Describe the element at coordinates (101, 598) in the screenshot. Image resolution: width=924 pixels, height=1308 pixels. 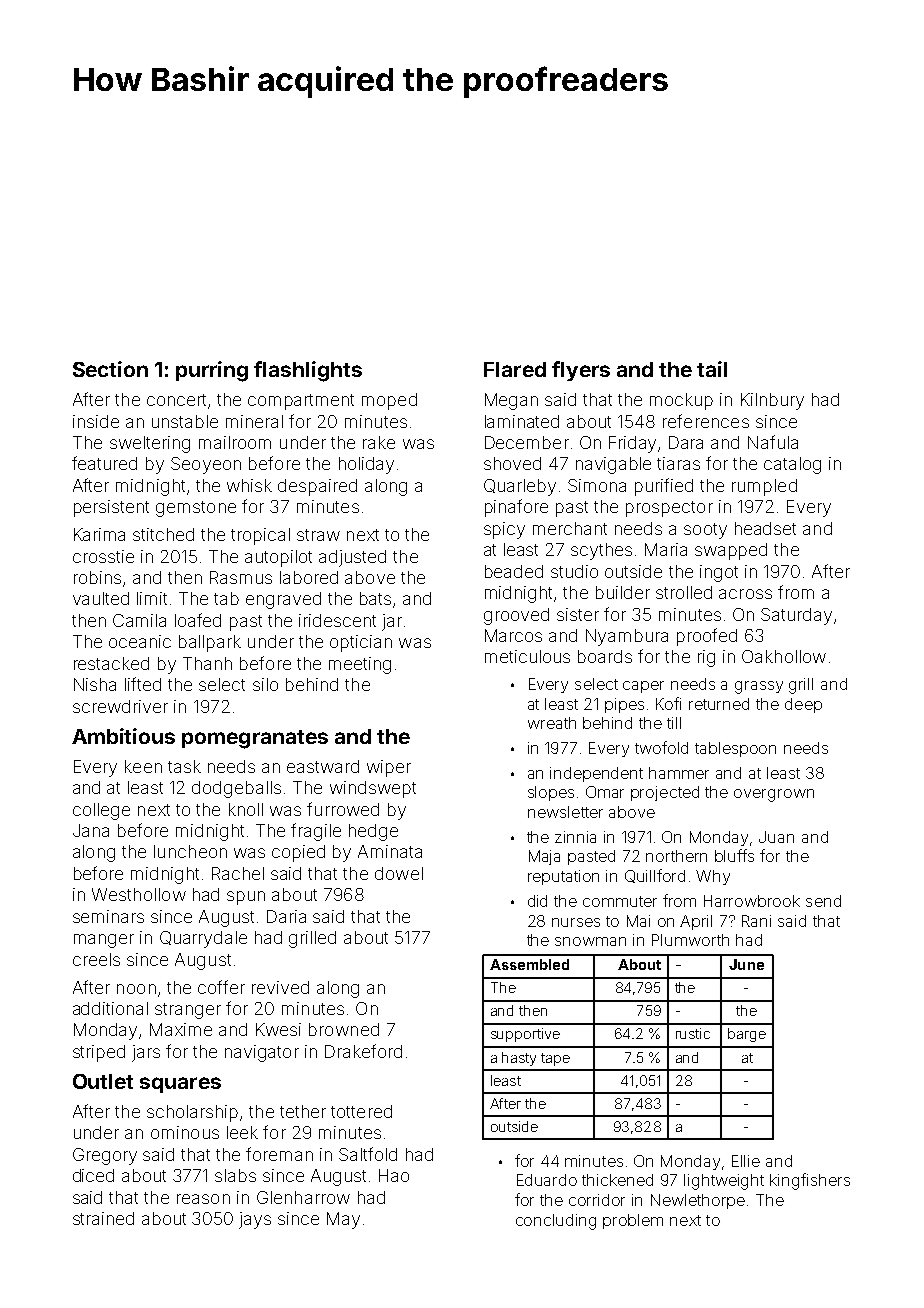
I see `vaulted` at that location.
